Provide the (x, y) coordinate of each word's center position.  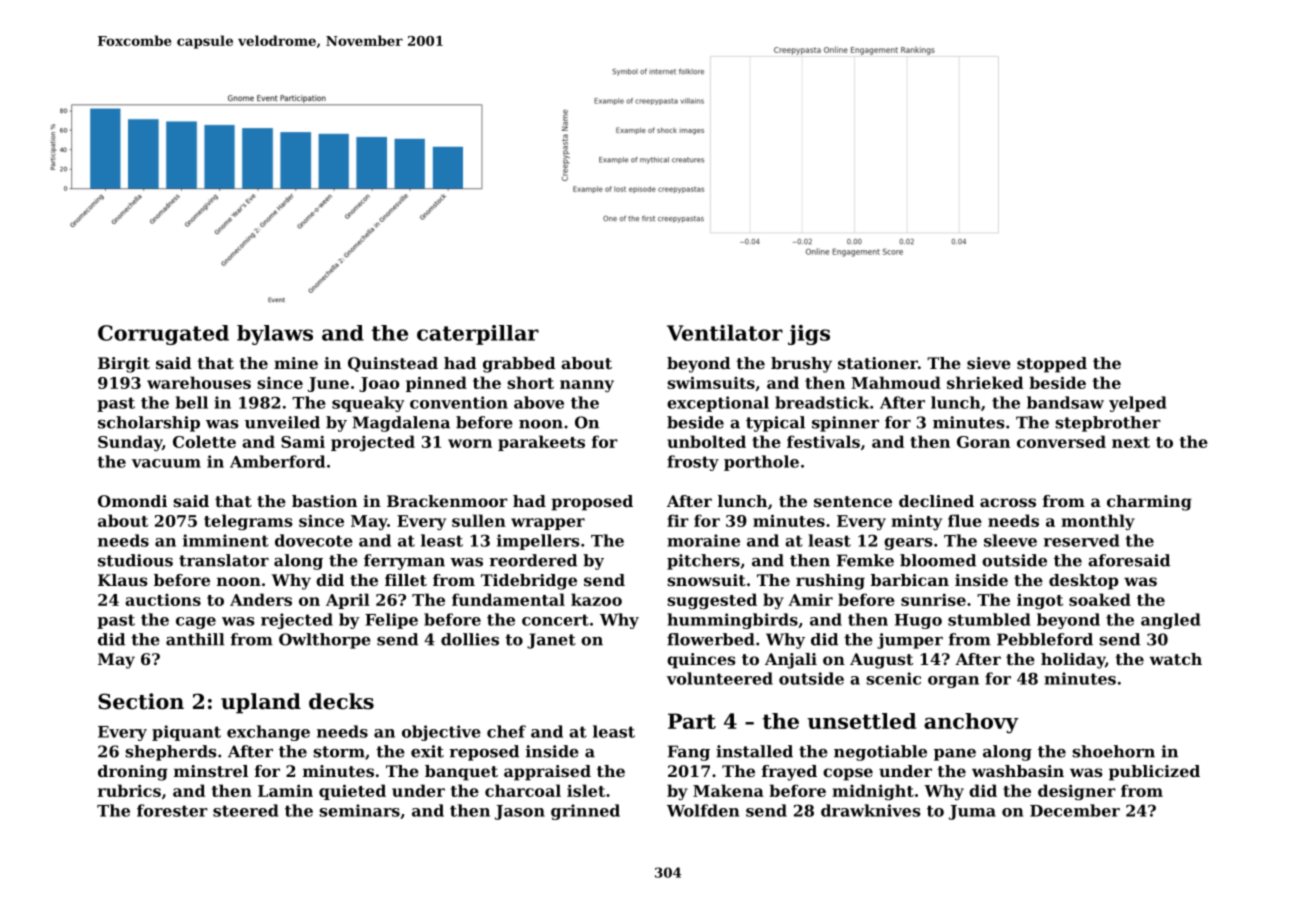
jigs (809, 335)
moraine (703, 540)
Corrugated (163, 335)
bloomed (938, 560)
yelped (1138, 404)
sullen (479, 520)
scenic (893, 678)
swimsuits (711, 382)
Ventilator (725, 333)
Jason (520, 812)
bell (192, 402)
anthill (195, 639)
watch (1175, 659)
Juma (972, 812)
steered (246, 810)
